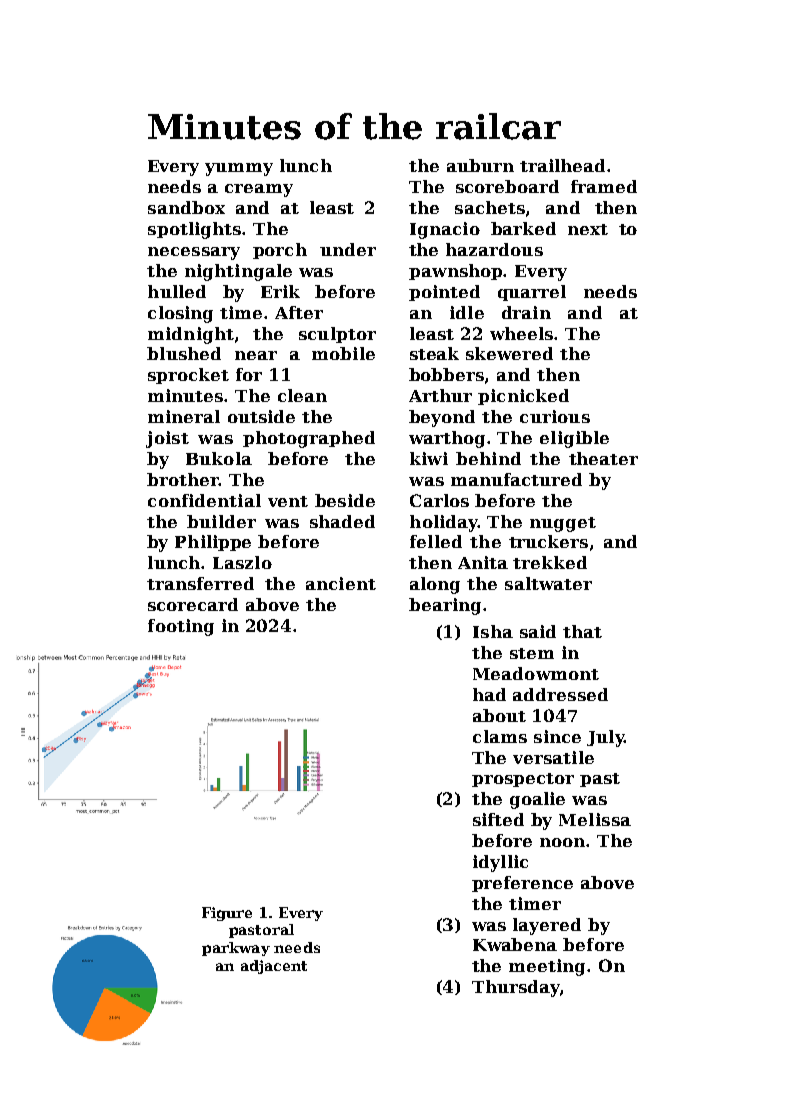 The image size is (785, 1114). Describe the element at coordinates (200, 583) in the page. I see `transferred` at that location.
